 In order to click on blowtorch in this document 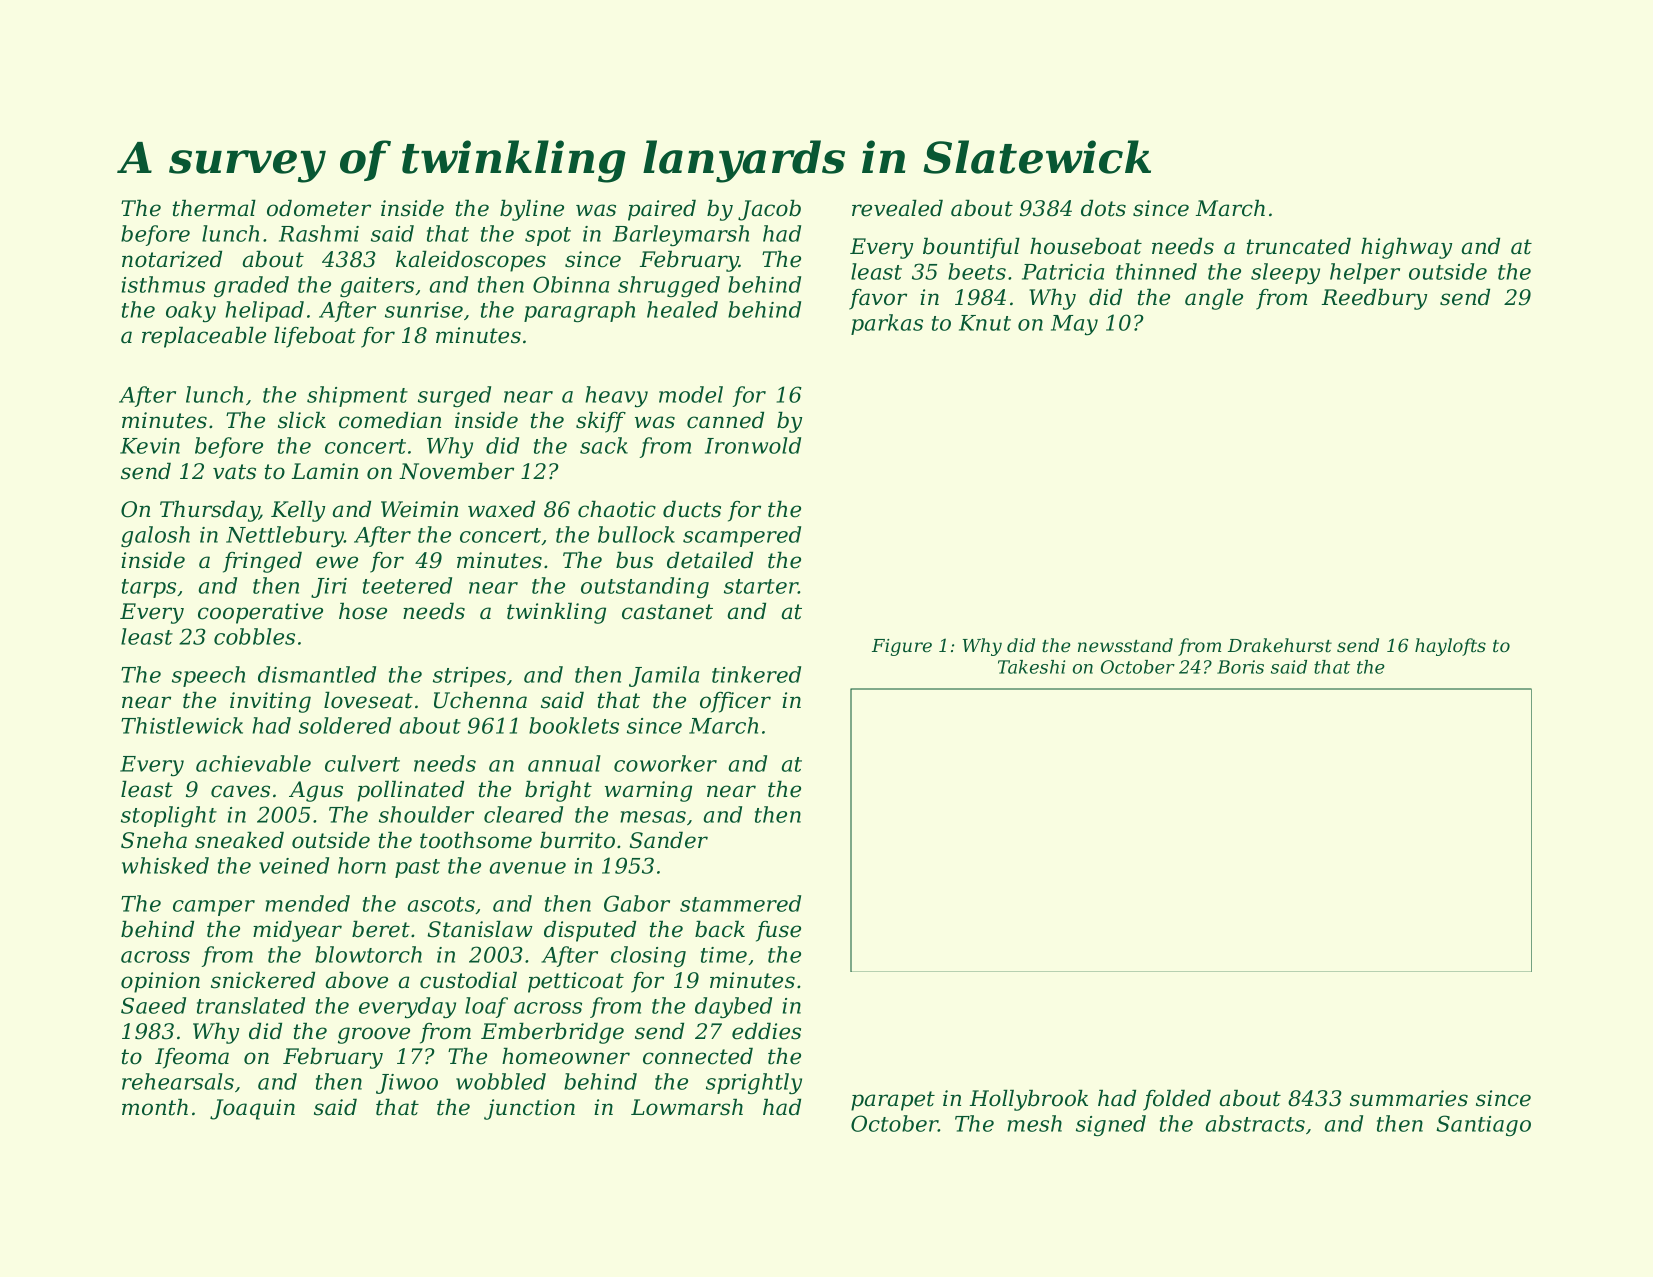, I will do `click(368, 954)`.
